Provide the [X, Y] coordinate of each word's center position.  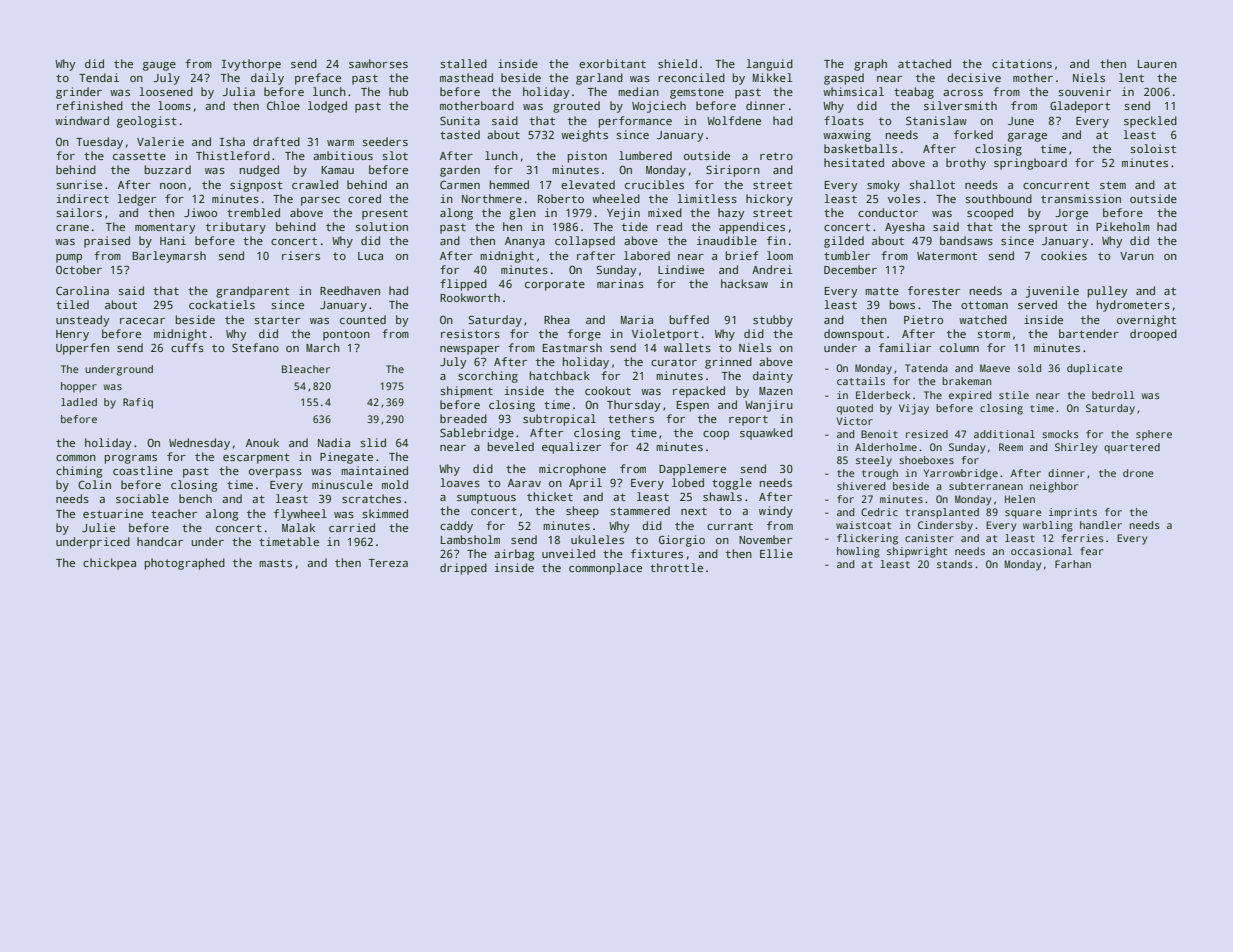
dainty [773, 377]
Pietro [923, 319]
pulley [1107, 292]
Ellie [776, 553]
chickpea [109, 564]
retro [776, 156]
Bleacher [306, 369]
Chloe [283, 105]
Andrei [772, 269]
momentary [165, 228]
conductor [888, 212]
